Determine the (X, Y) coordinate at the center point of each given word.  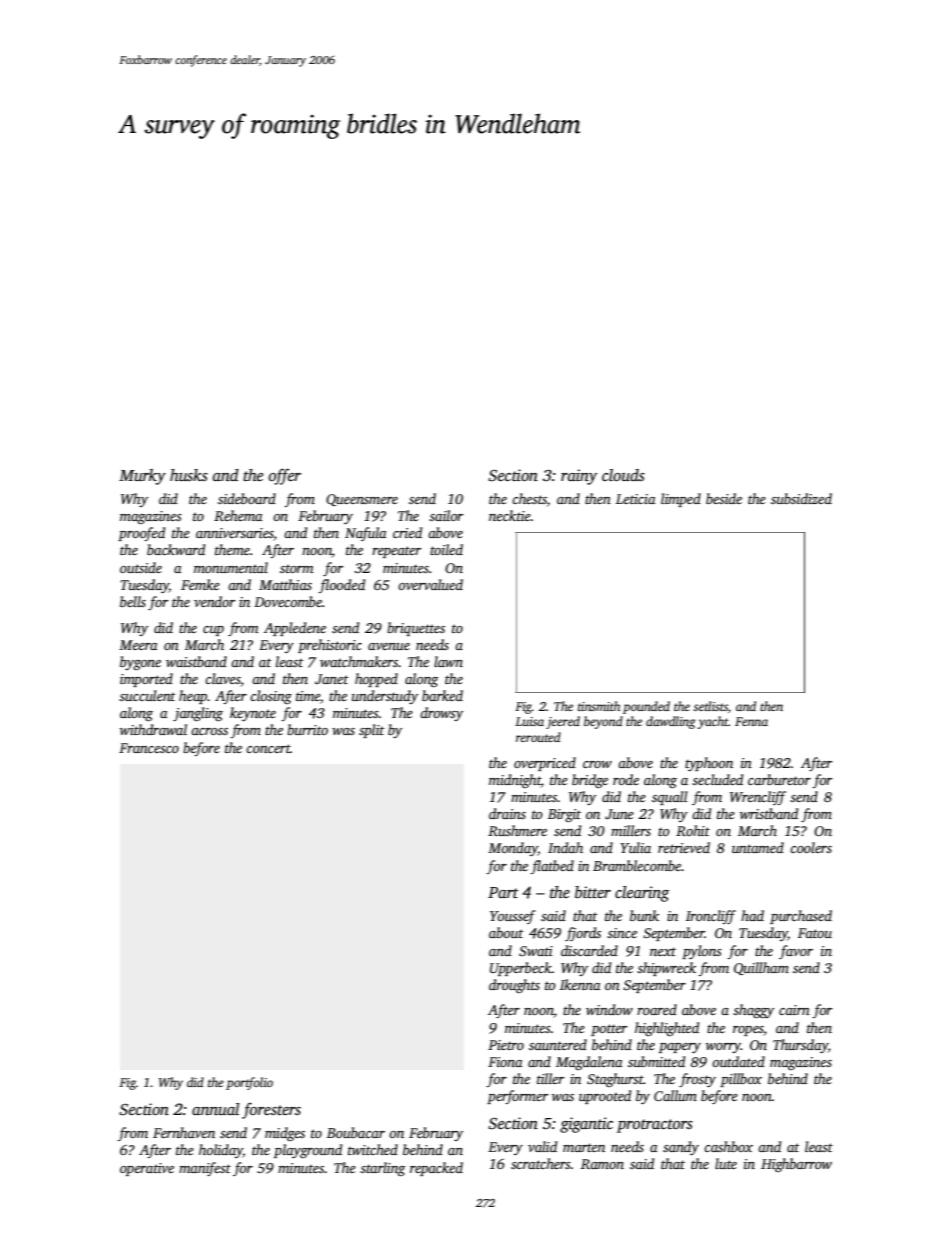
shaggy (753, 1011)
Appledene (295, 629)
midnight (515, 781)
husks (189, 475)
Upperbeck (521, 969)
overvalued (430, 584)
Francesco (149, 748)
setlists (710, 706)
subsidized (801, 498)
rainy (579, 477)
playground (308, 1151)
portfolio (249, 1083)
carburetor (779, 779)
